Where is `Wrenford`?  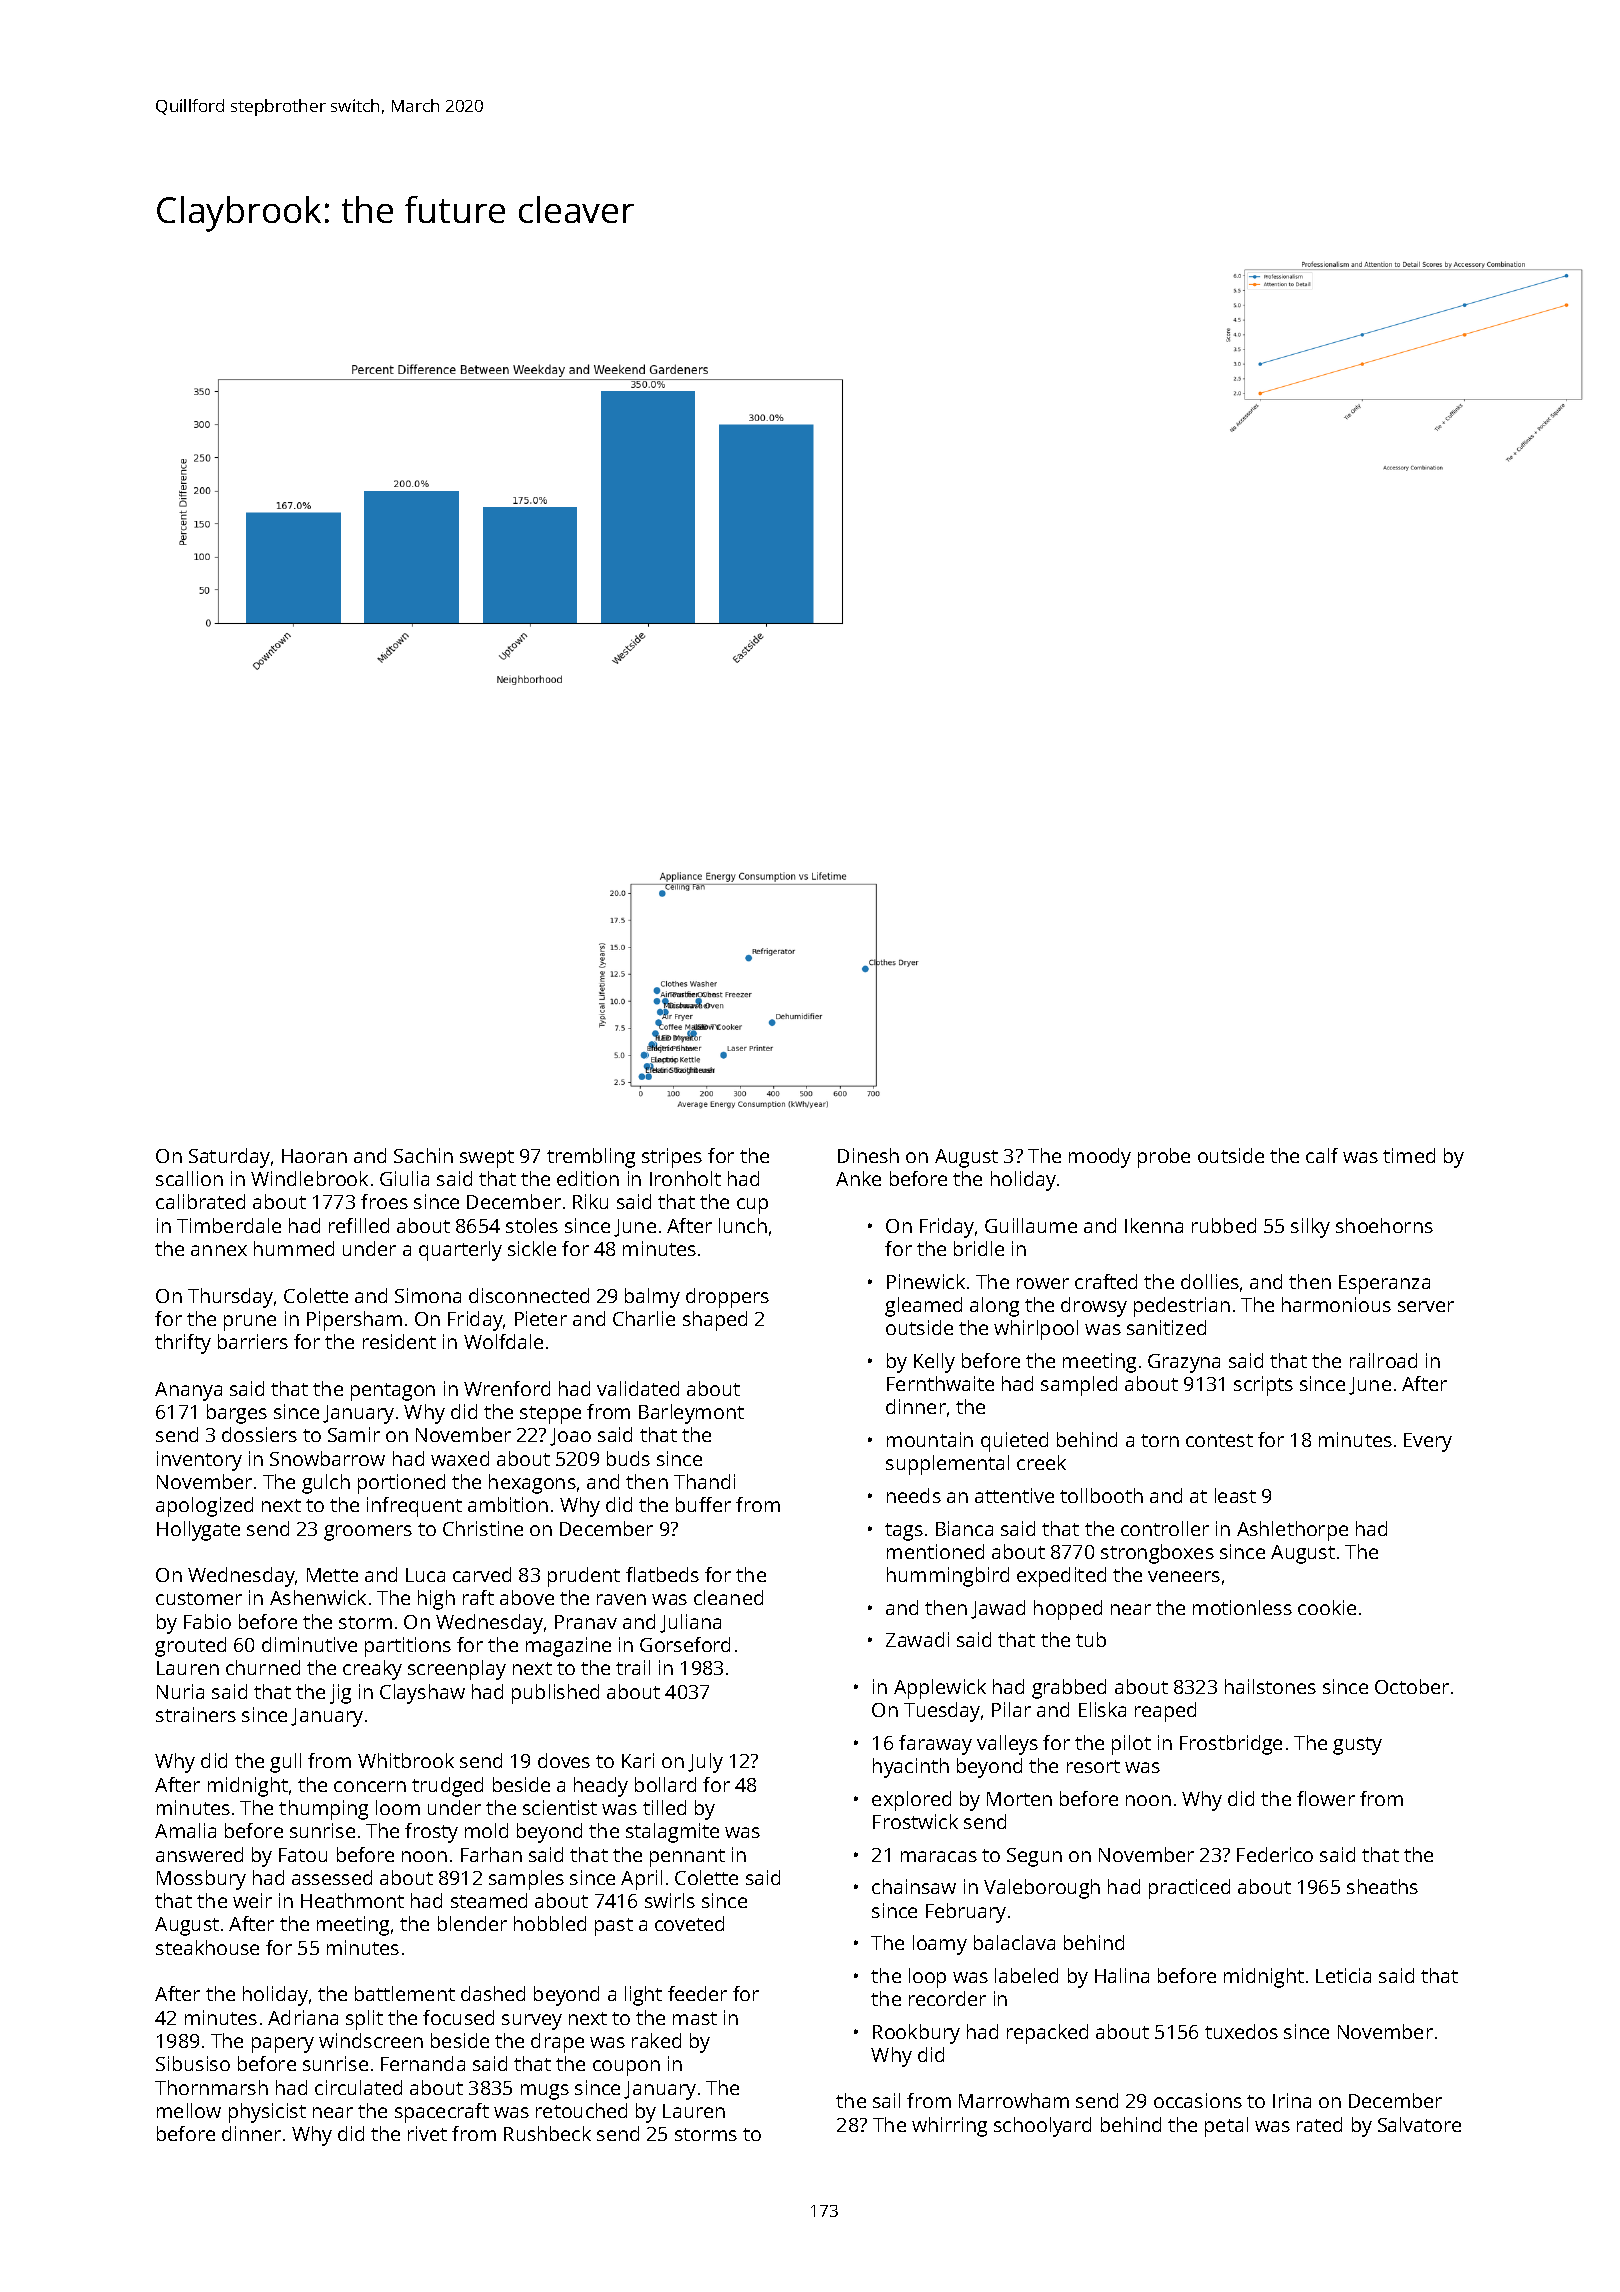
Wrenford is located at coordinates (507, 1388).
